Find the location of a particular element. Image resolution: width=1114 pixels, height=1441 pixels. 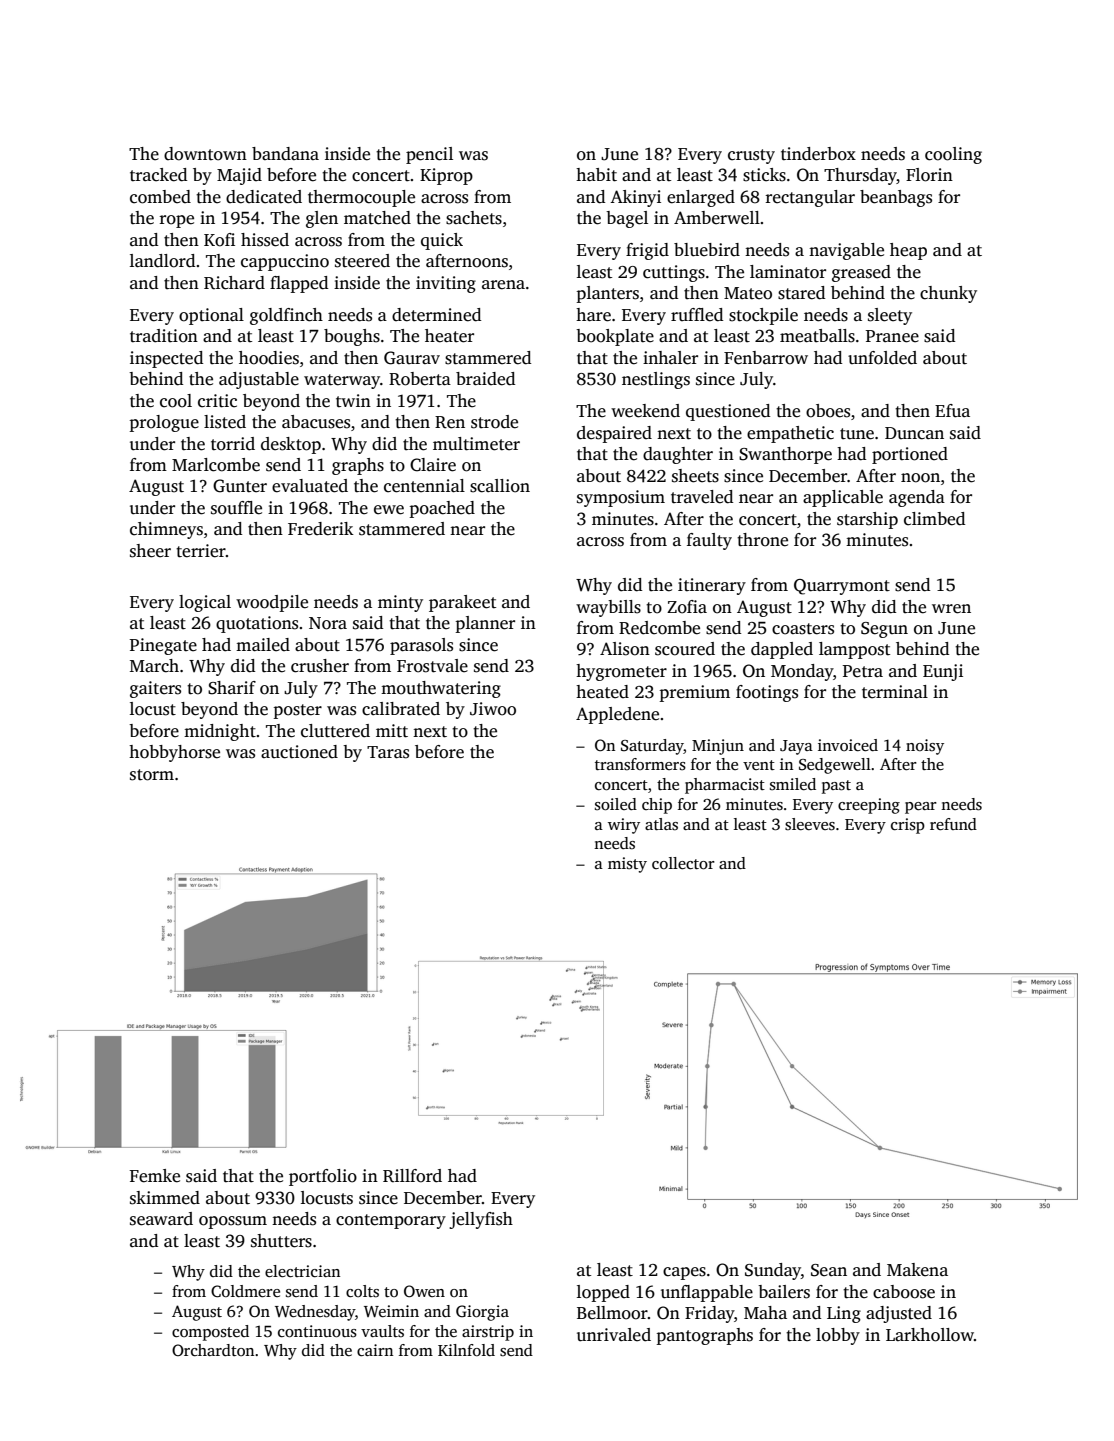

rectangular is located at coordinates (810, 198).
